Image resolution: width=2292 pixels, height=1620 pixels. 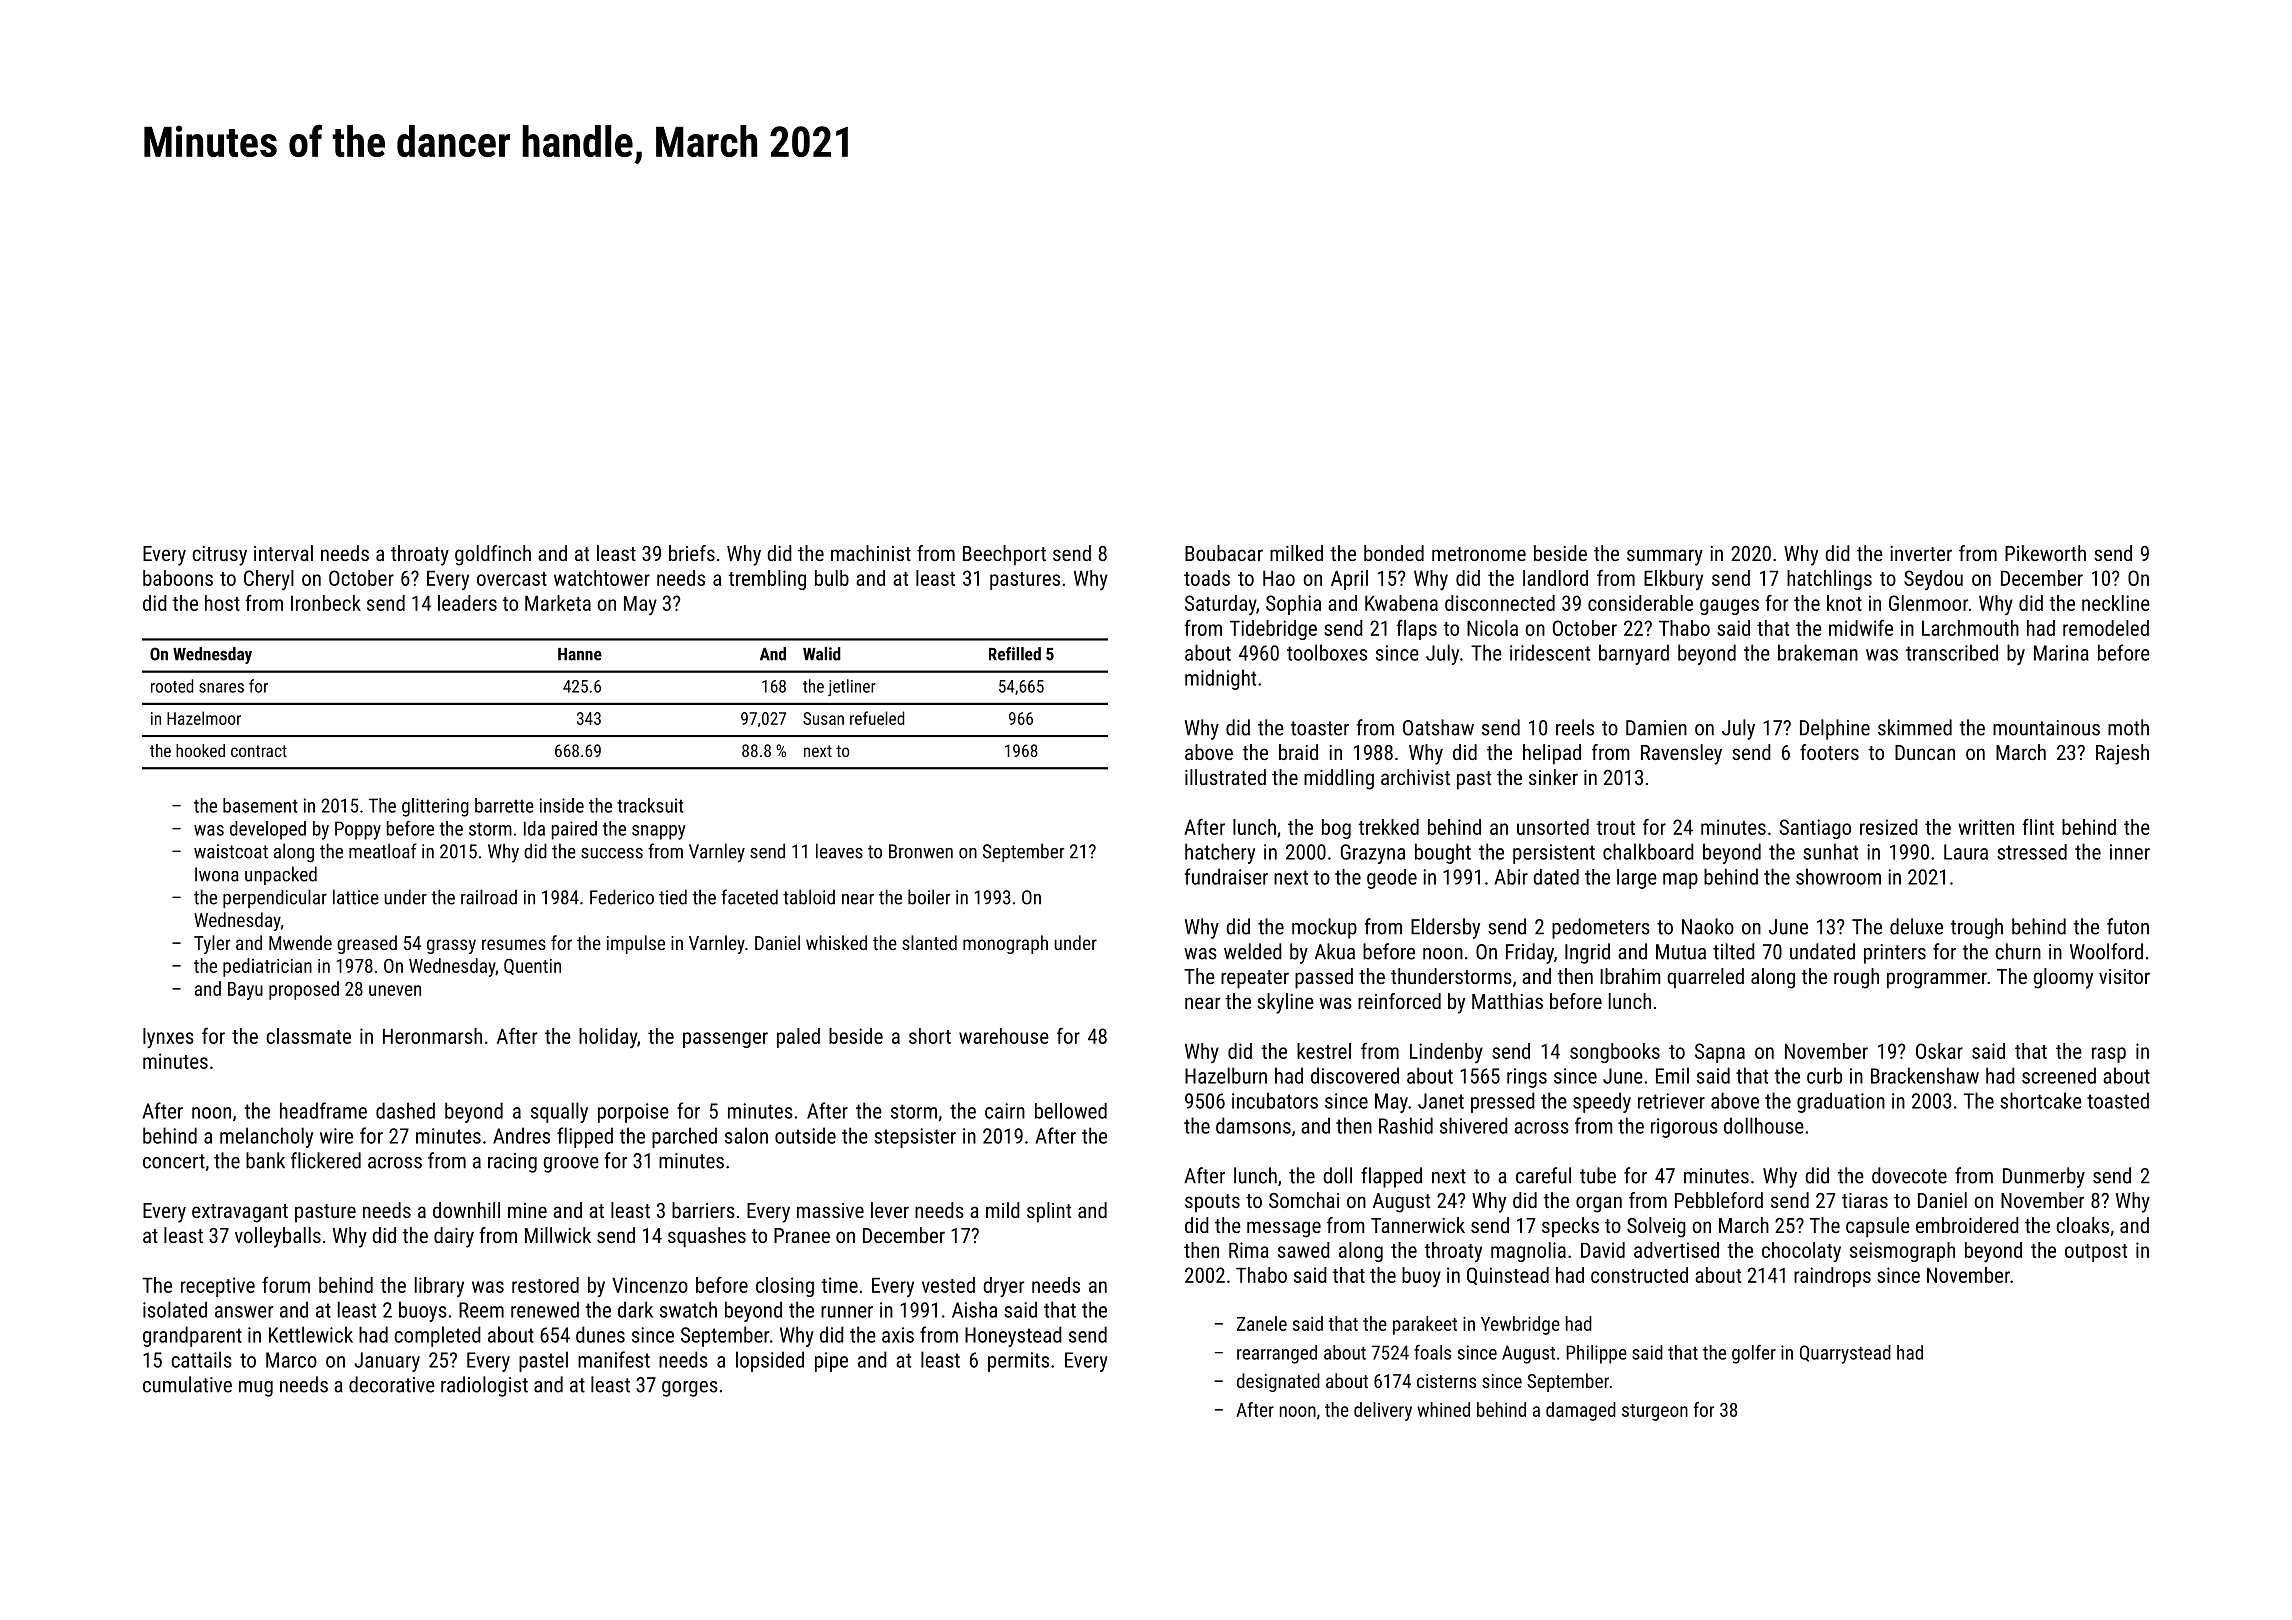 I want to click on flint, so click(x=2038, y=826).
